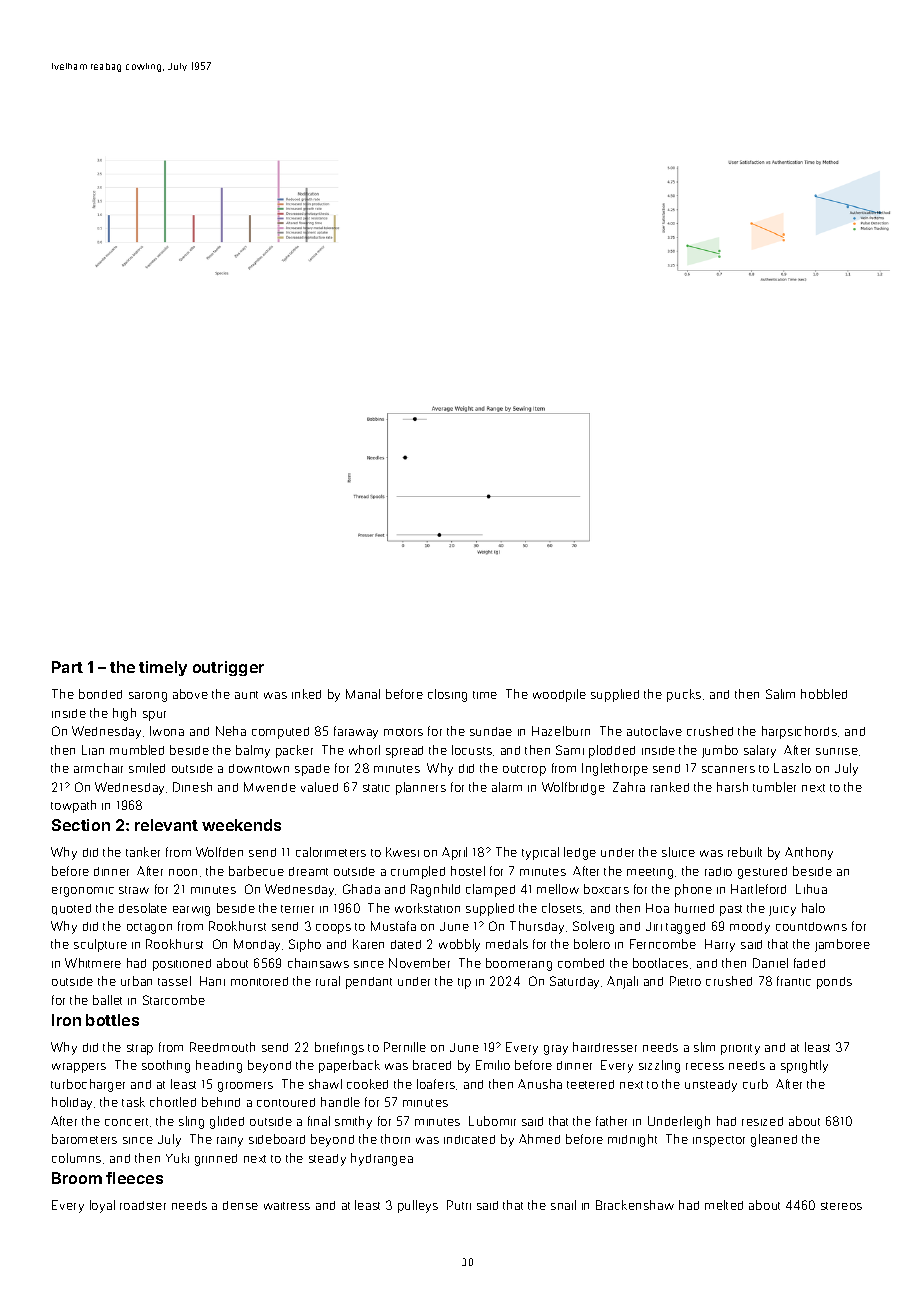 This page has width=924, height=1308. I want to click on loyal, so click(102, 1206).
